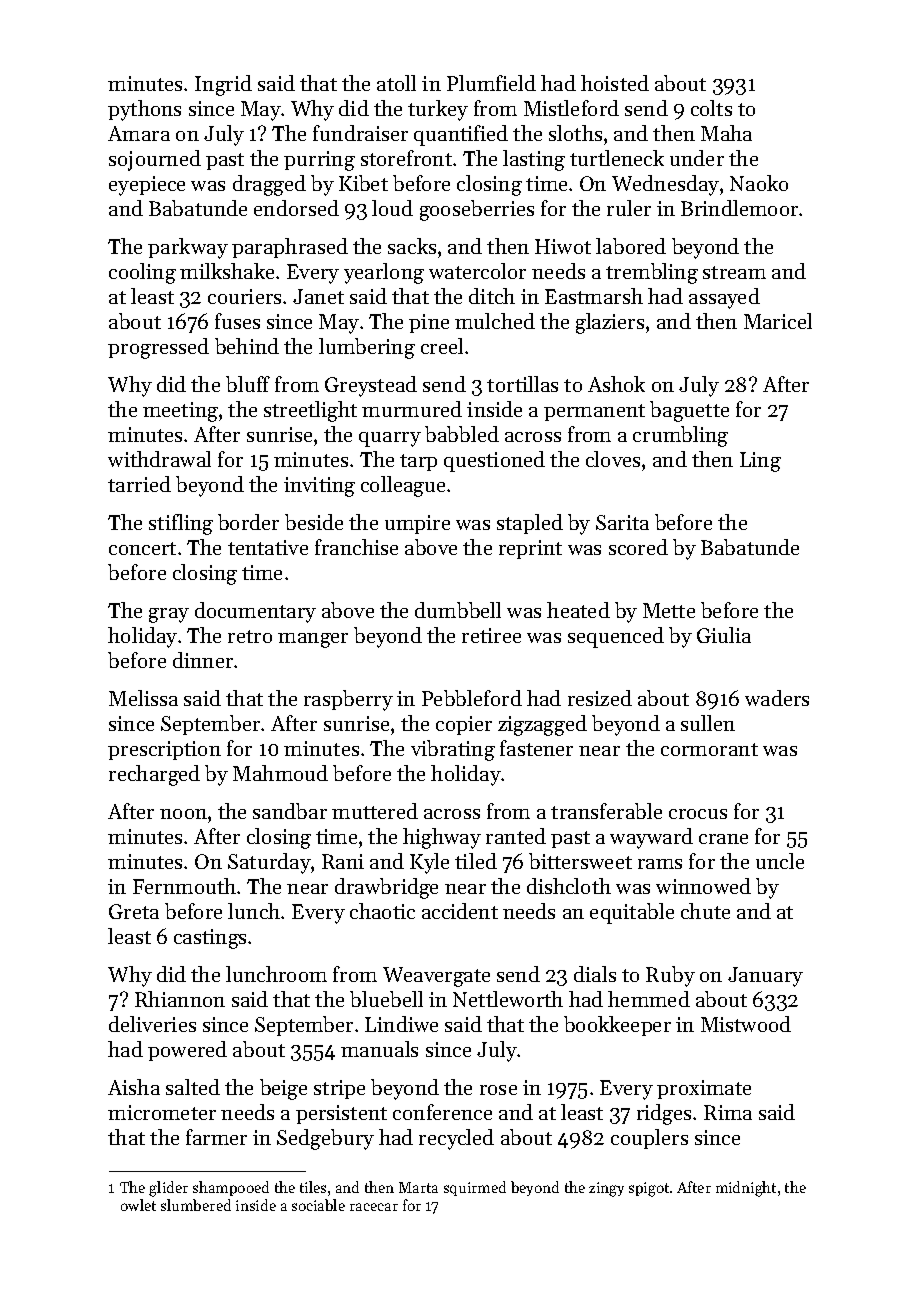  Describe the element at coordinates (196, 1205) in the document. I see `slumbered` at that location.
